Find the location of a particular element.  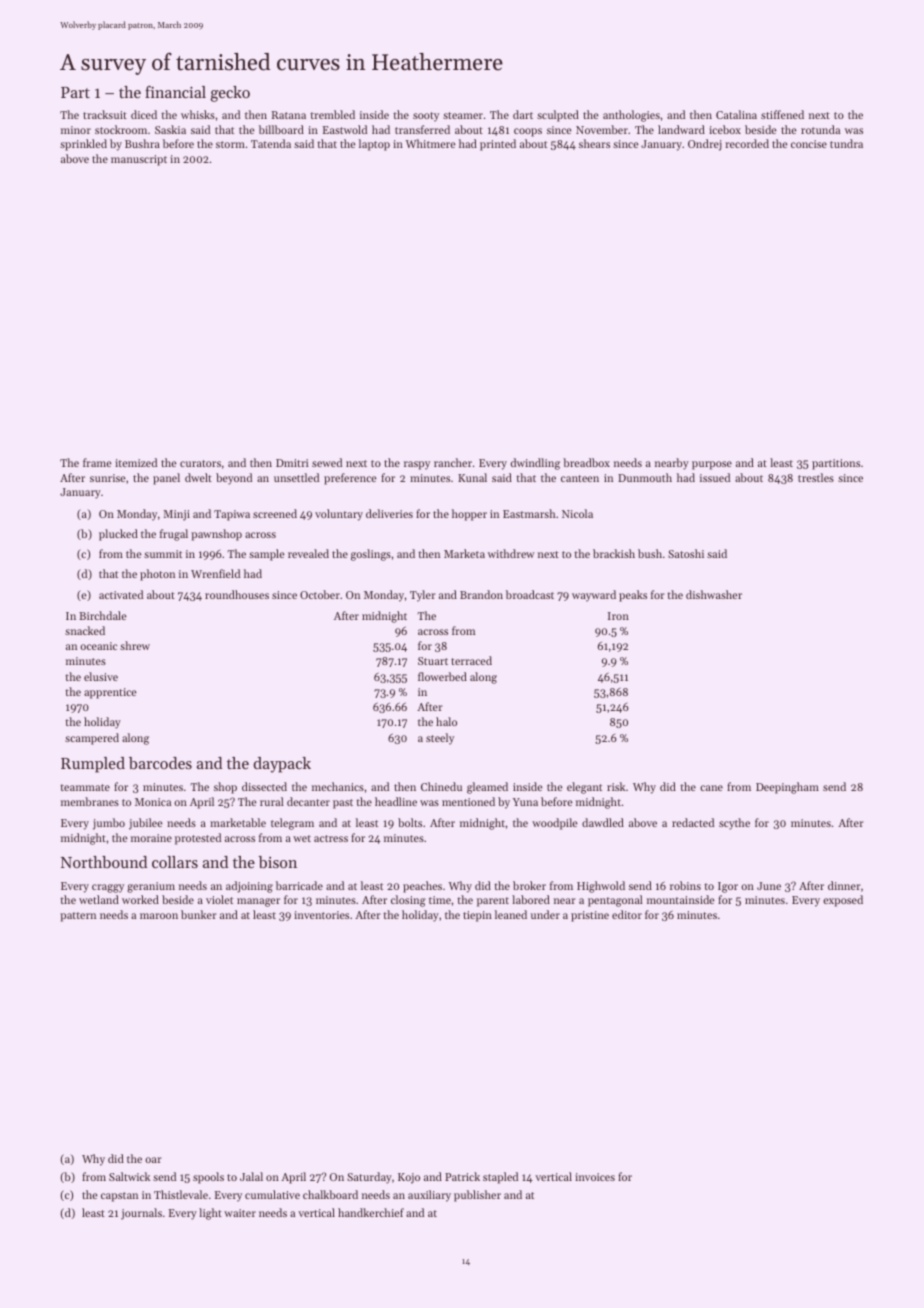

tiepin is located at coordinates (477, 916).
